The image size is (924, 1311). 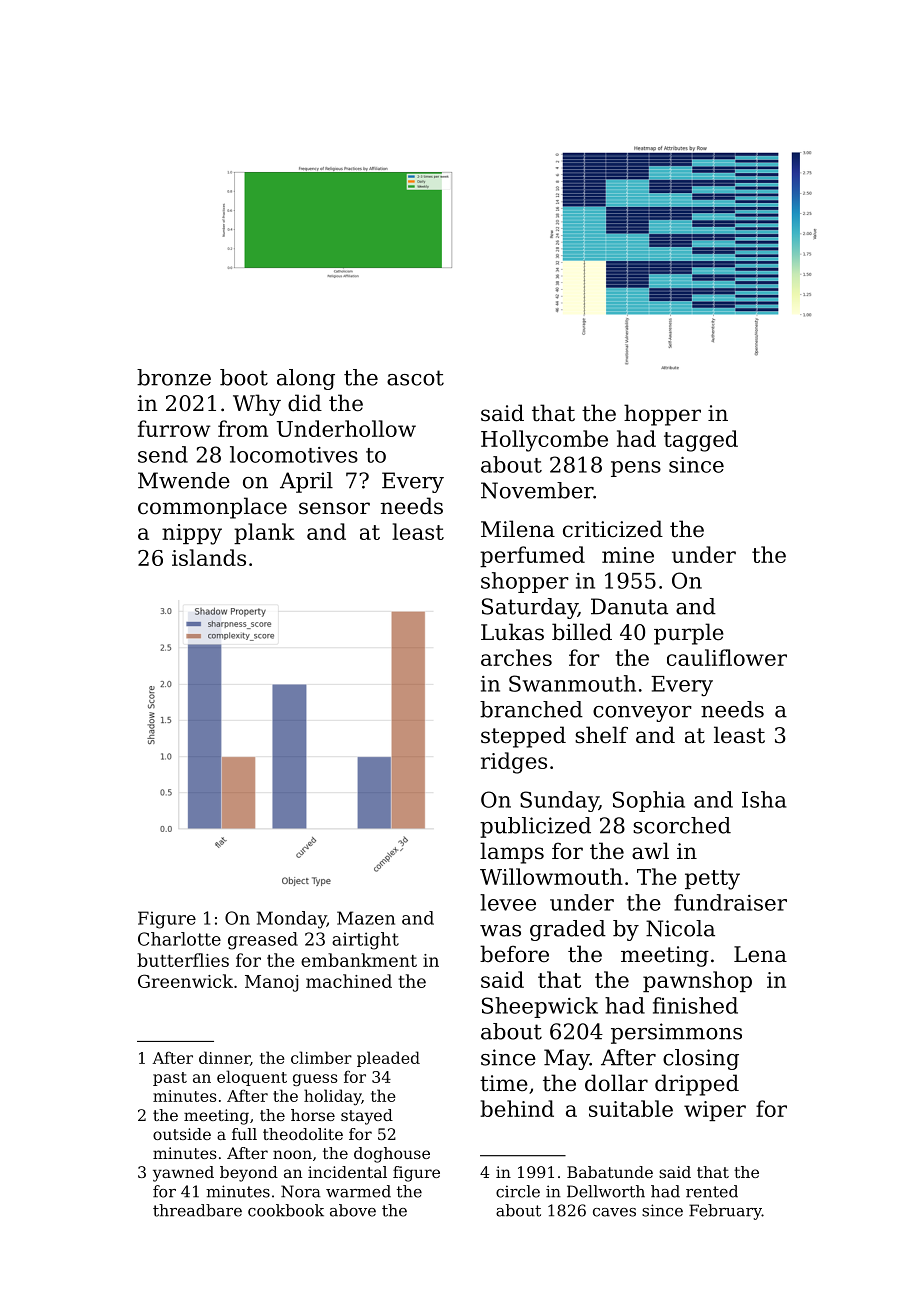 What do you see at coordinates (174, 377) in the document?
I see `bronze` at bounding box center [174, 377].
